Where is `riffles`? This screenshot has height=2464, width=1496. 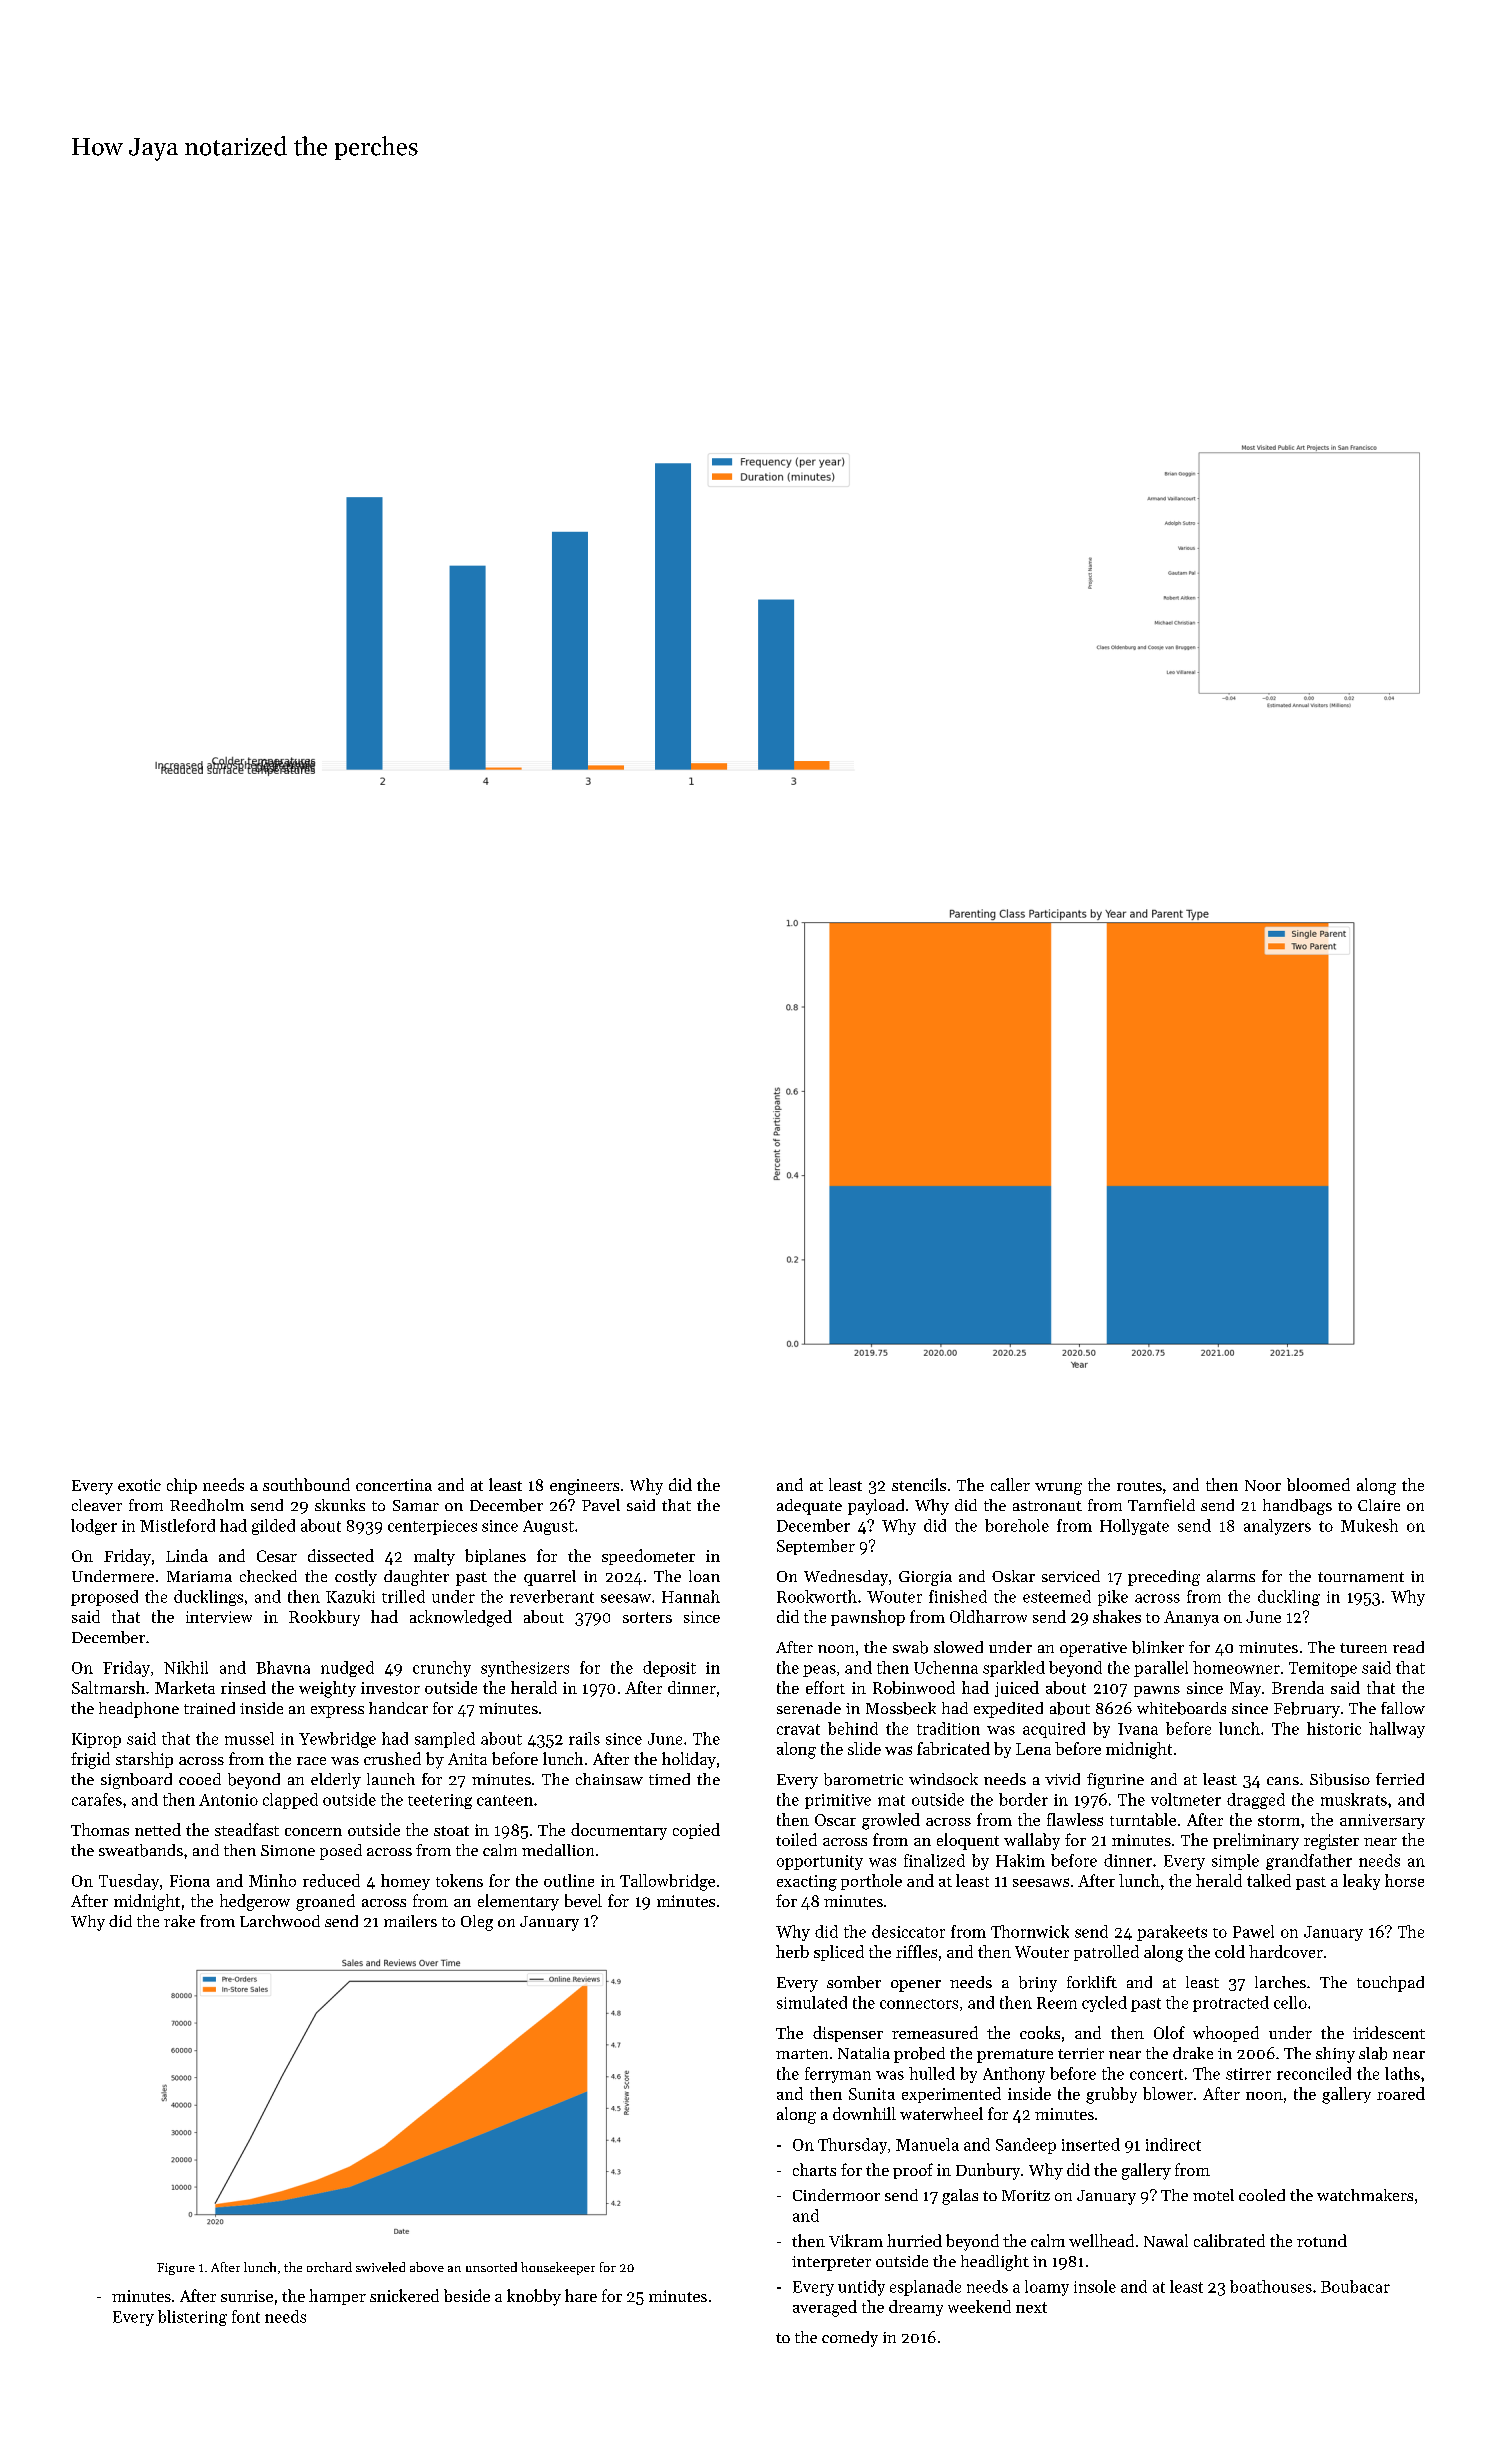 riffles is located at coordinates (916, 1951).
